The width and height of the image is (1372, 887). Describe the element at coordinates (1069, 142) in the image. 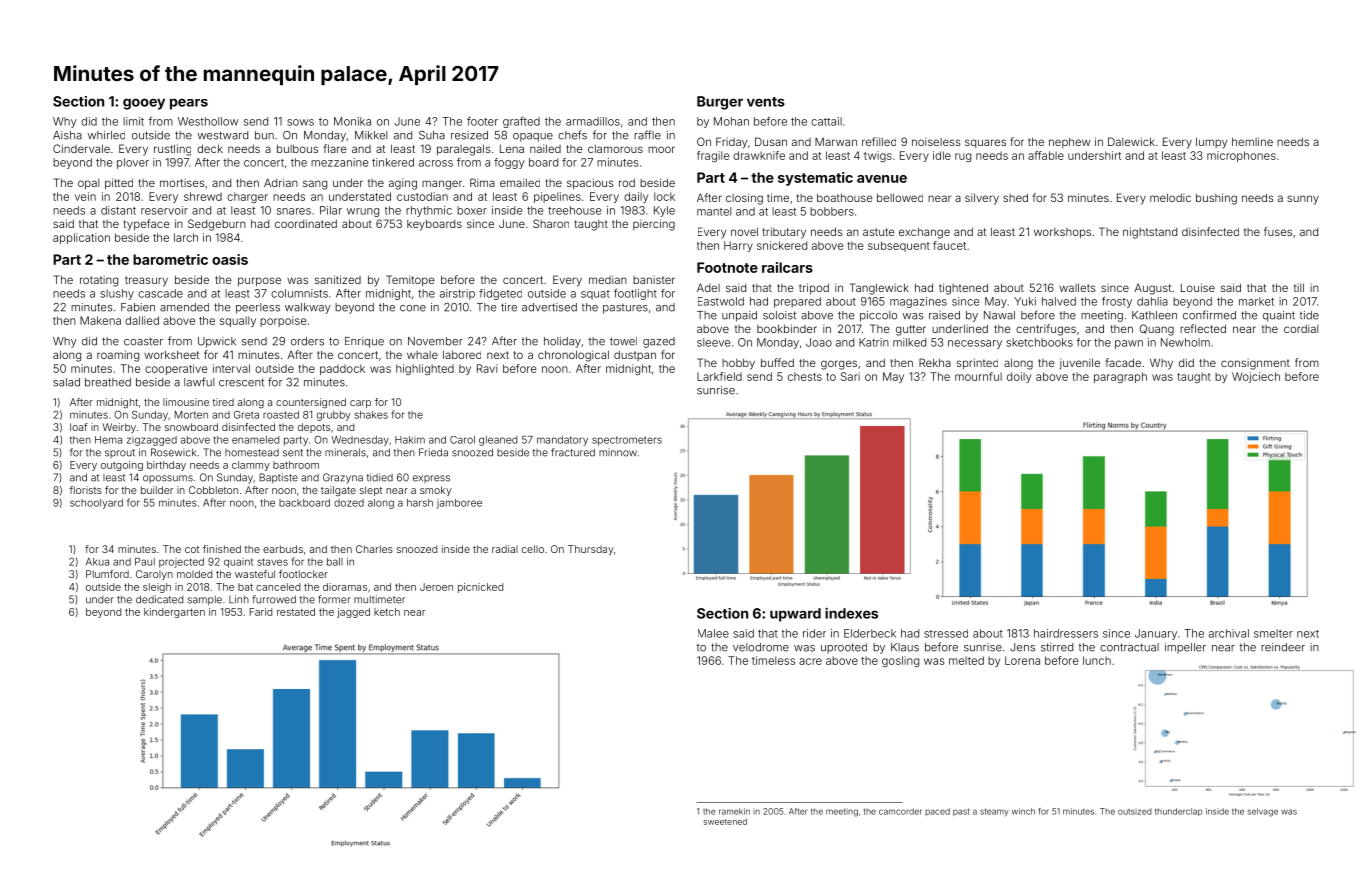

I see `nephew` at that location.
